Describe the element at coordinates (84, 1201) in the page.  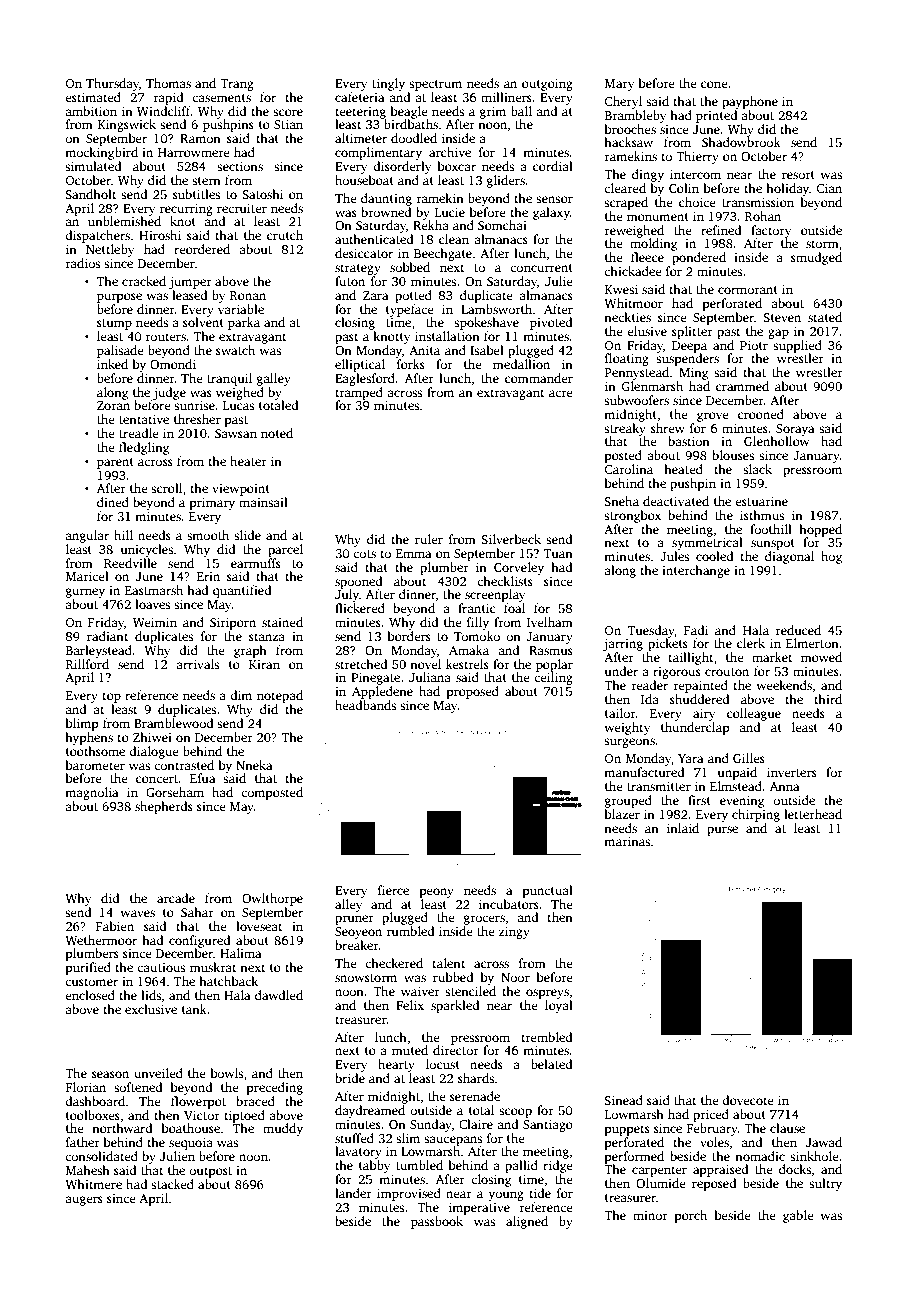
I see `augers` at that location.
